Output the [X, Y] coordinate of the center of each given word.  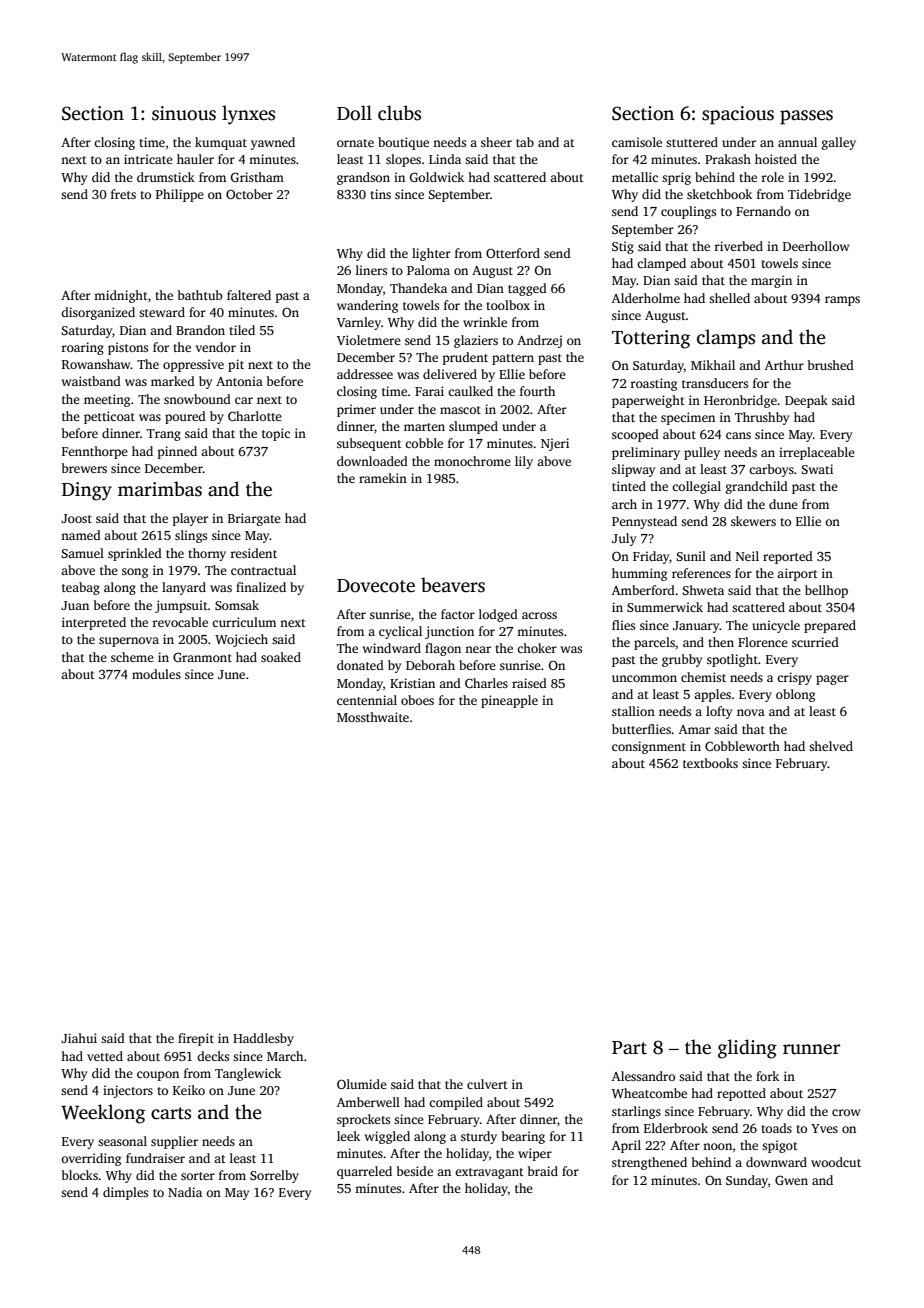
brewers [84, 468]
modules [156, 674]
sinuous [184, 113]
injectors [128, 1091]
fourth [537, 391]
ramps [842, 301]
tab [525, 142]
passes [806, 117]
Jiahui [79, 1038]
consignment [649, 747]
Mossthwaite [373, 717]
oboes [417, 700]
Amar [695, 729]
